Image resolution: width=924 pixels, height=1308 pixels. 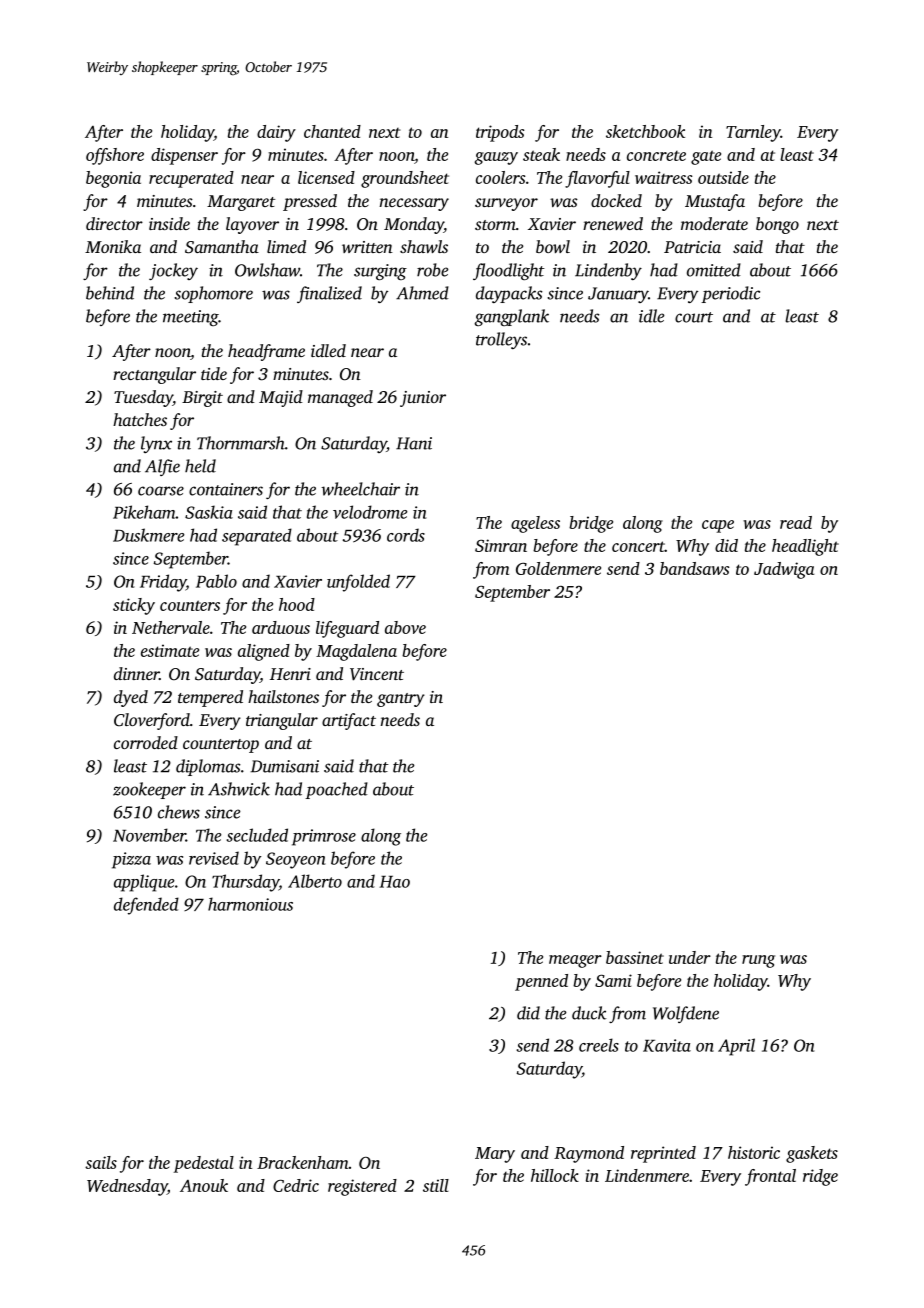 I want to click on harmonious, so click(x=250, y=904).
